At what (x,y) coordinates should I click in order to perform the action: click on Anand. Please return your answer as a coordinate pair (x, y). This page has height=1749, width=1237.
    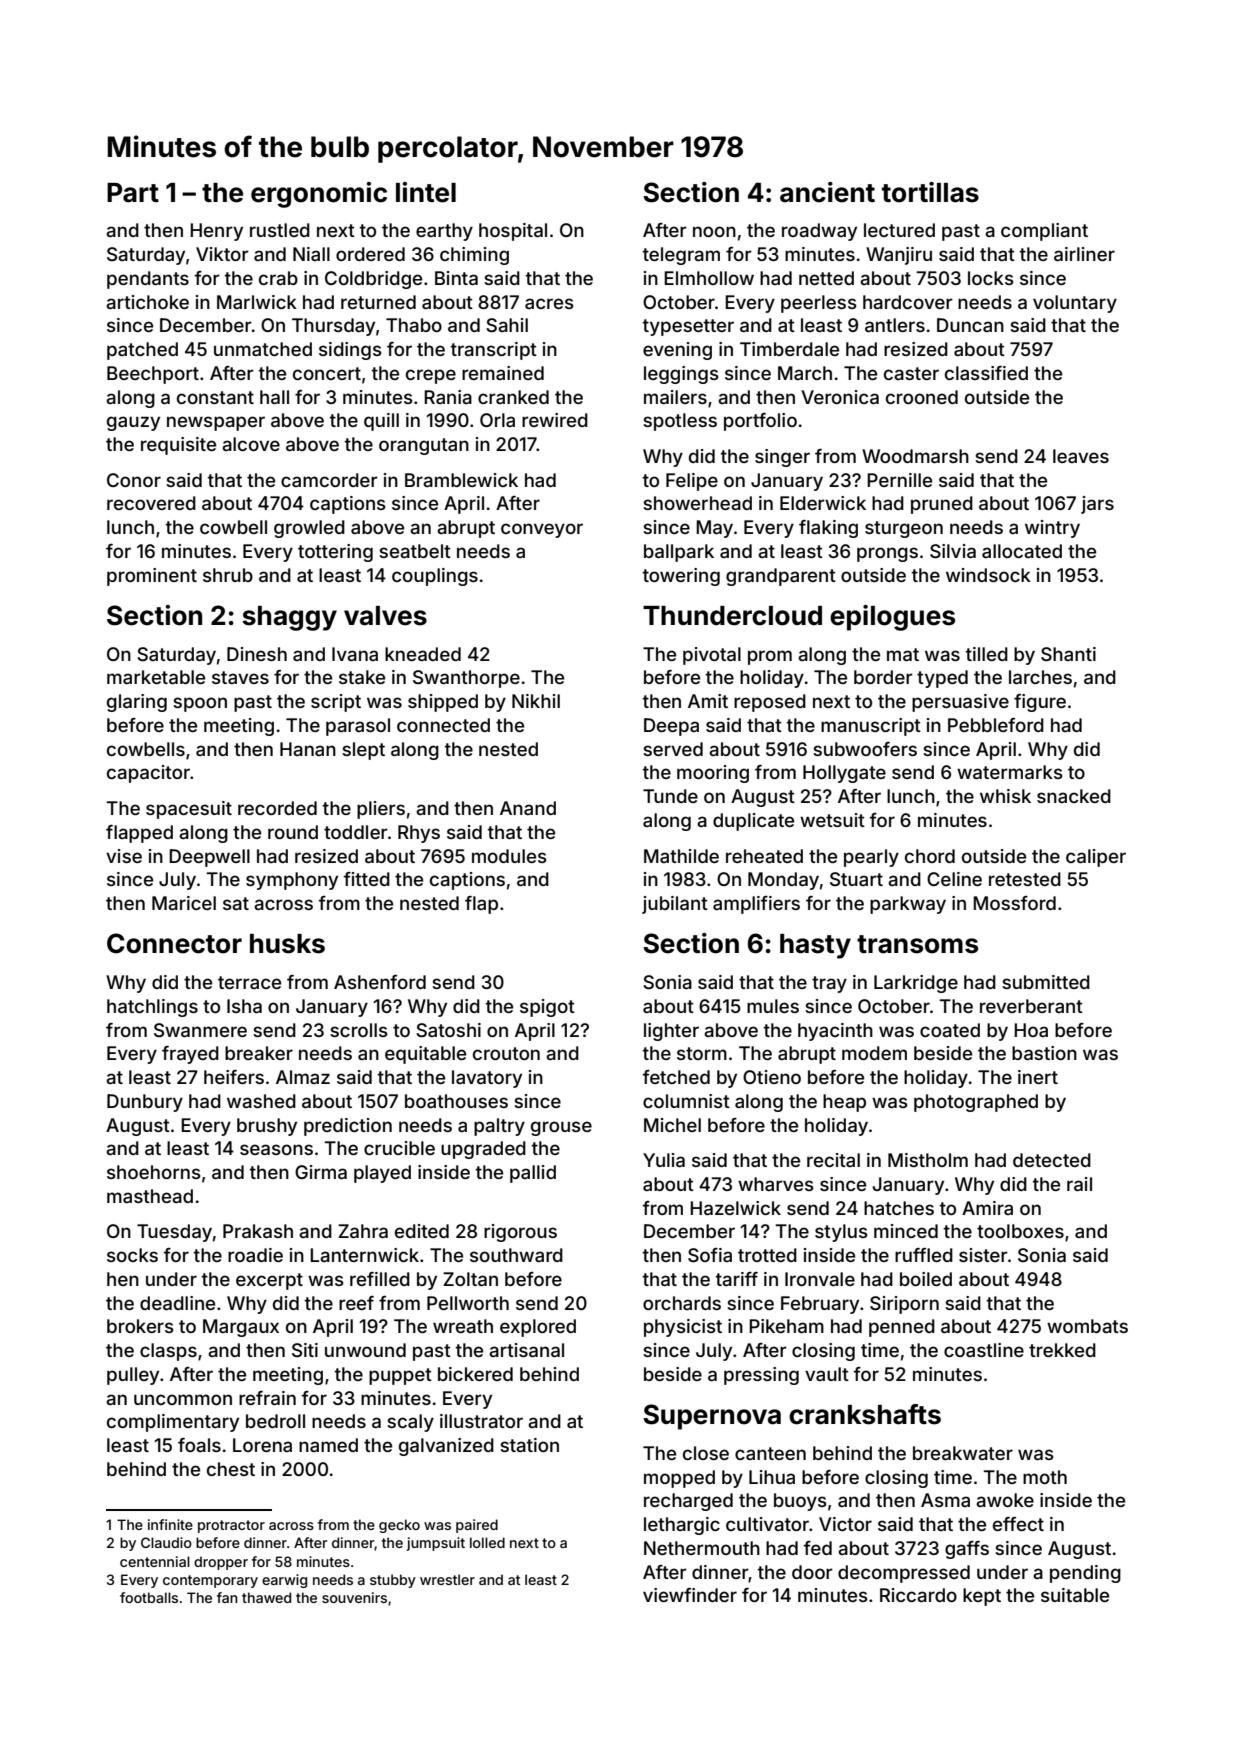
    Looking at the image, I should click on (528, 808).
